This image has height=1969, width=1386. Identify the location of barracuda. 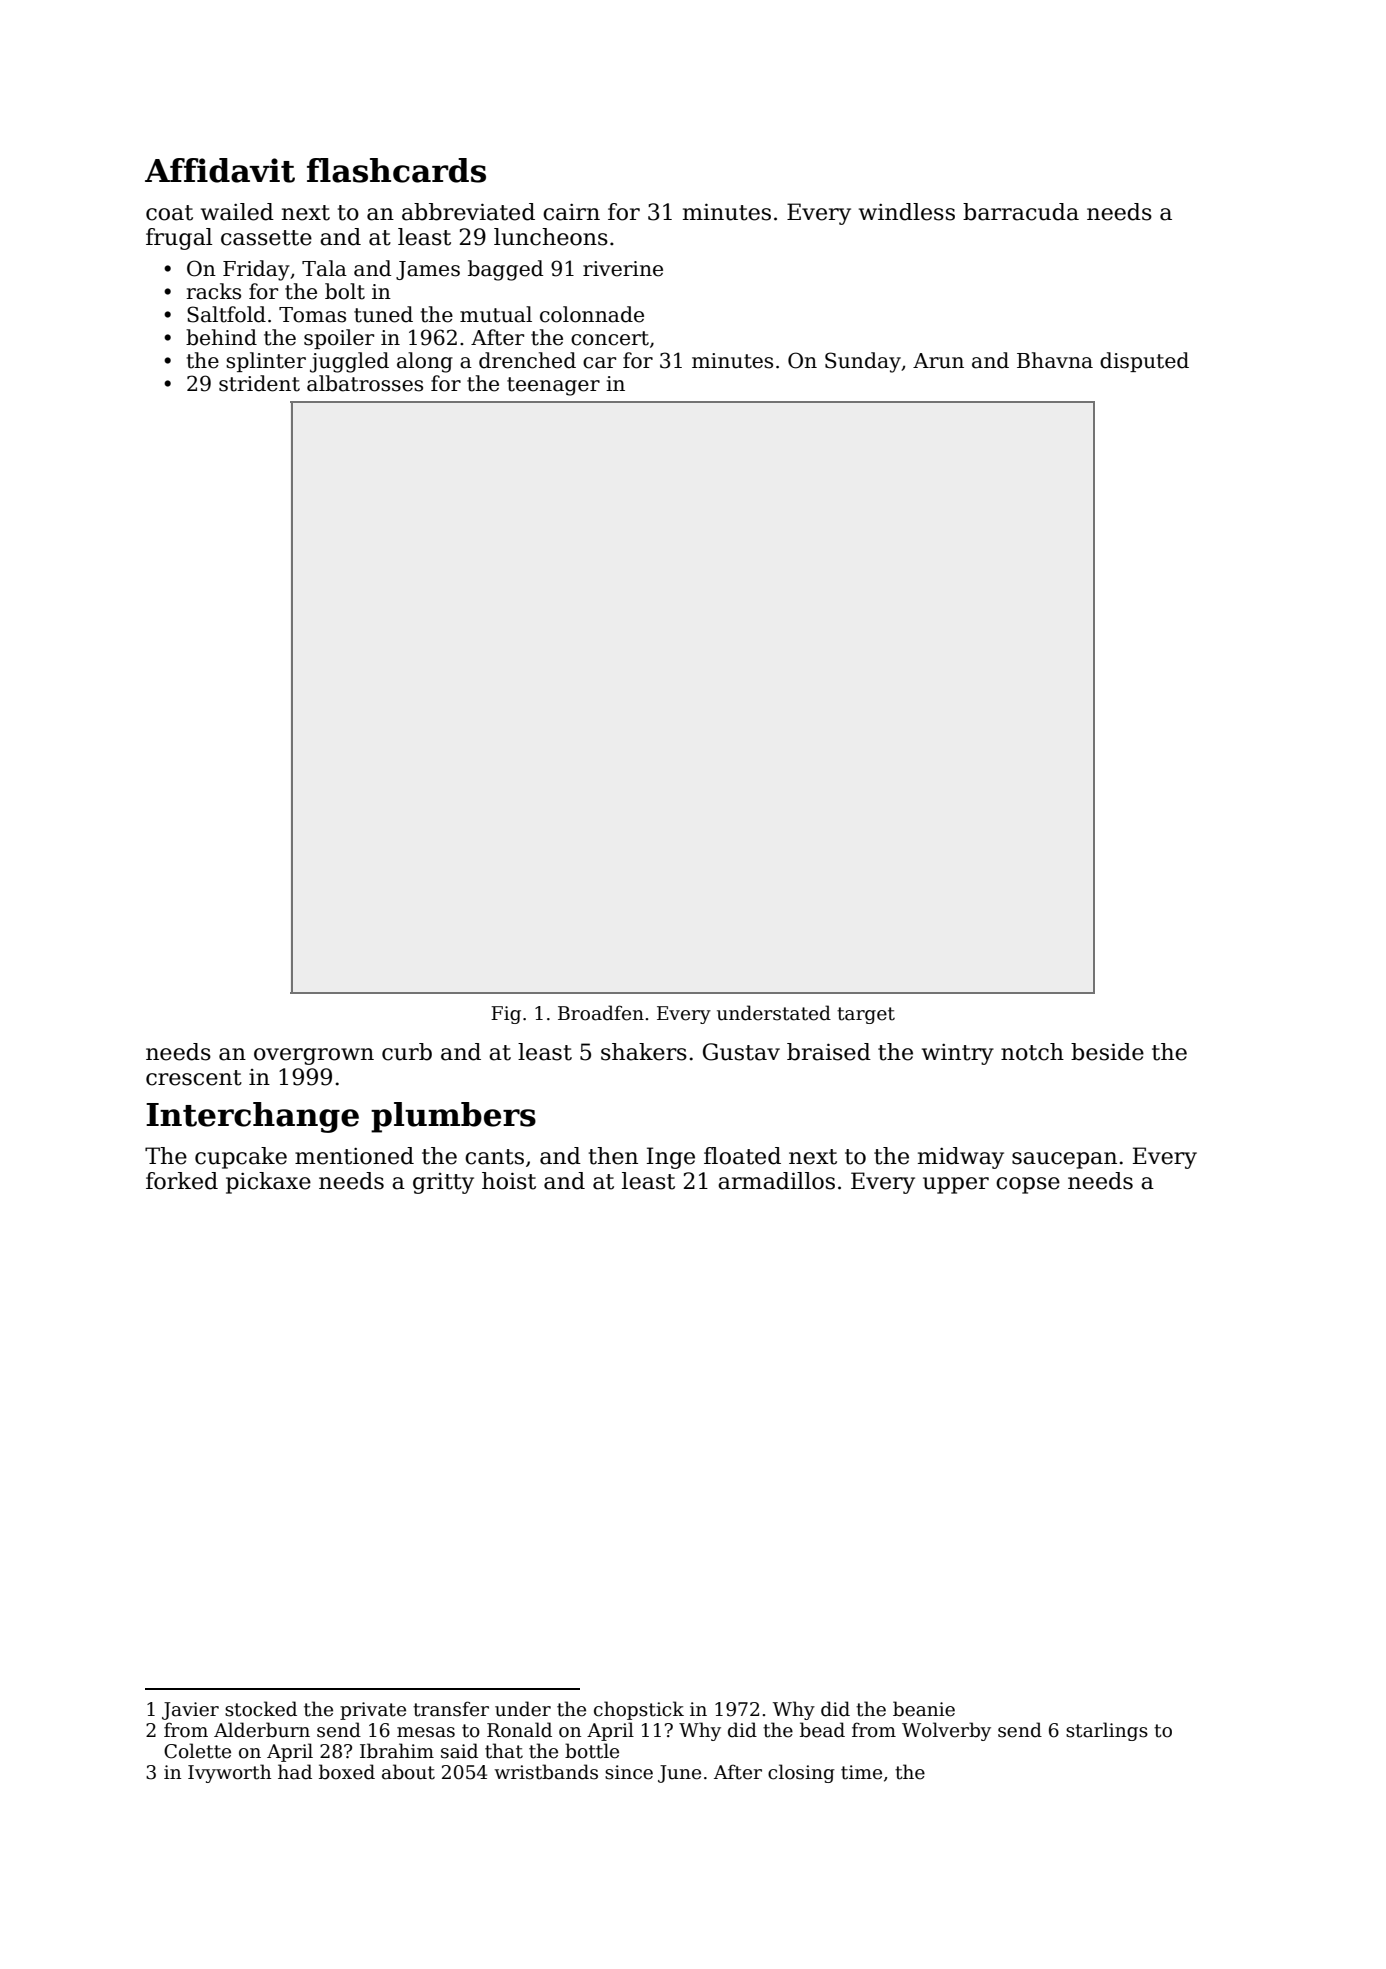
(1021, 212).
